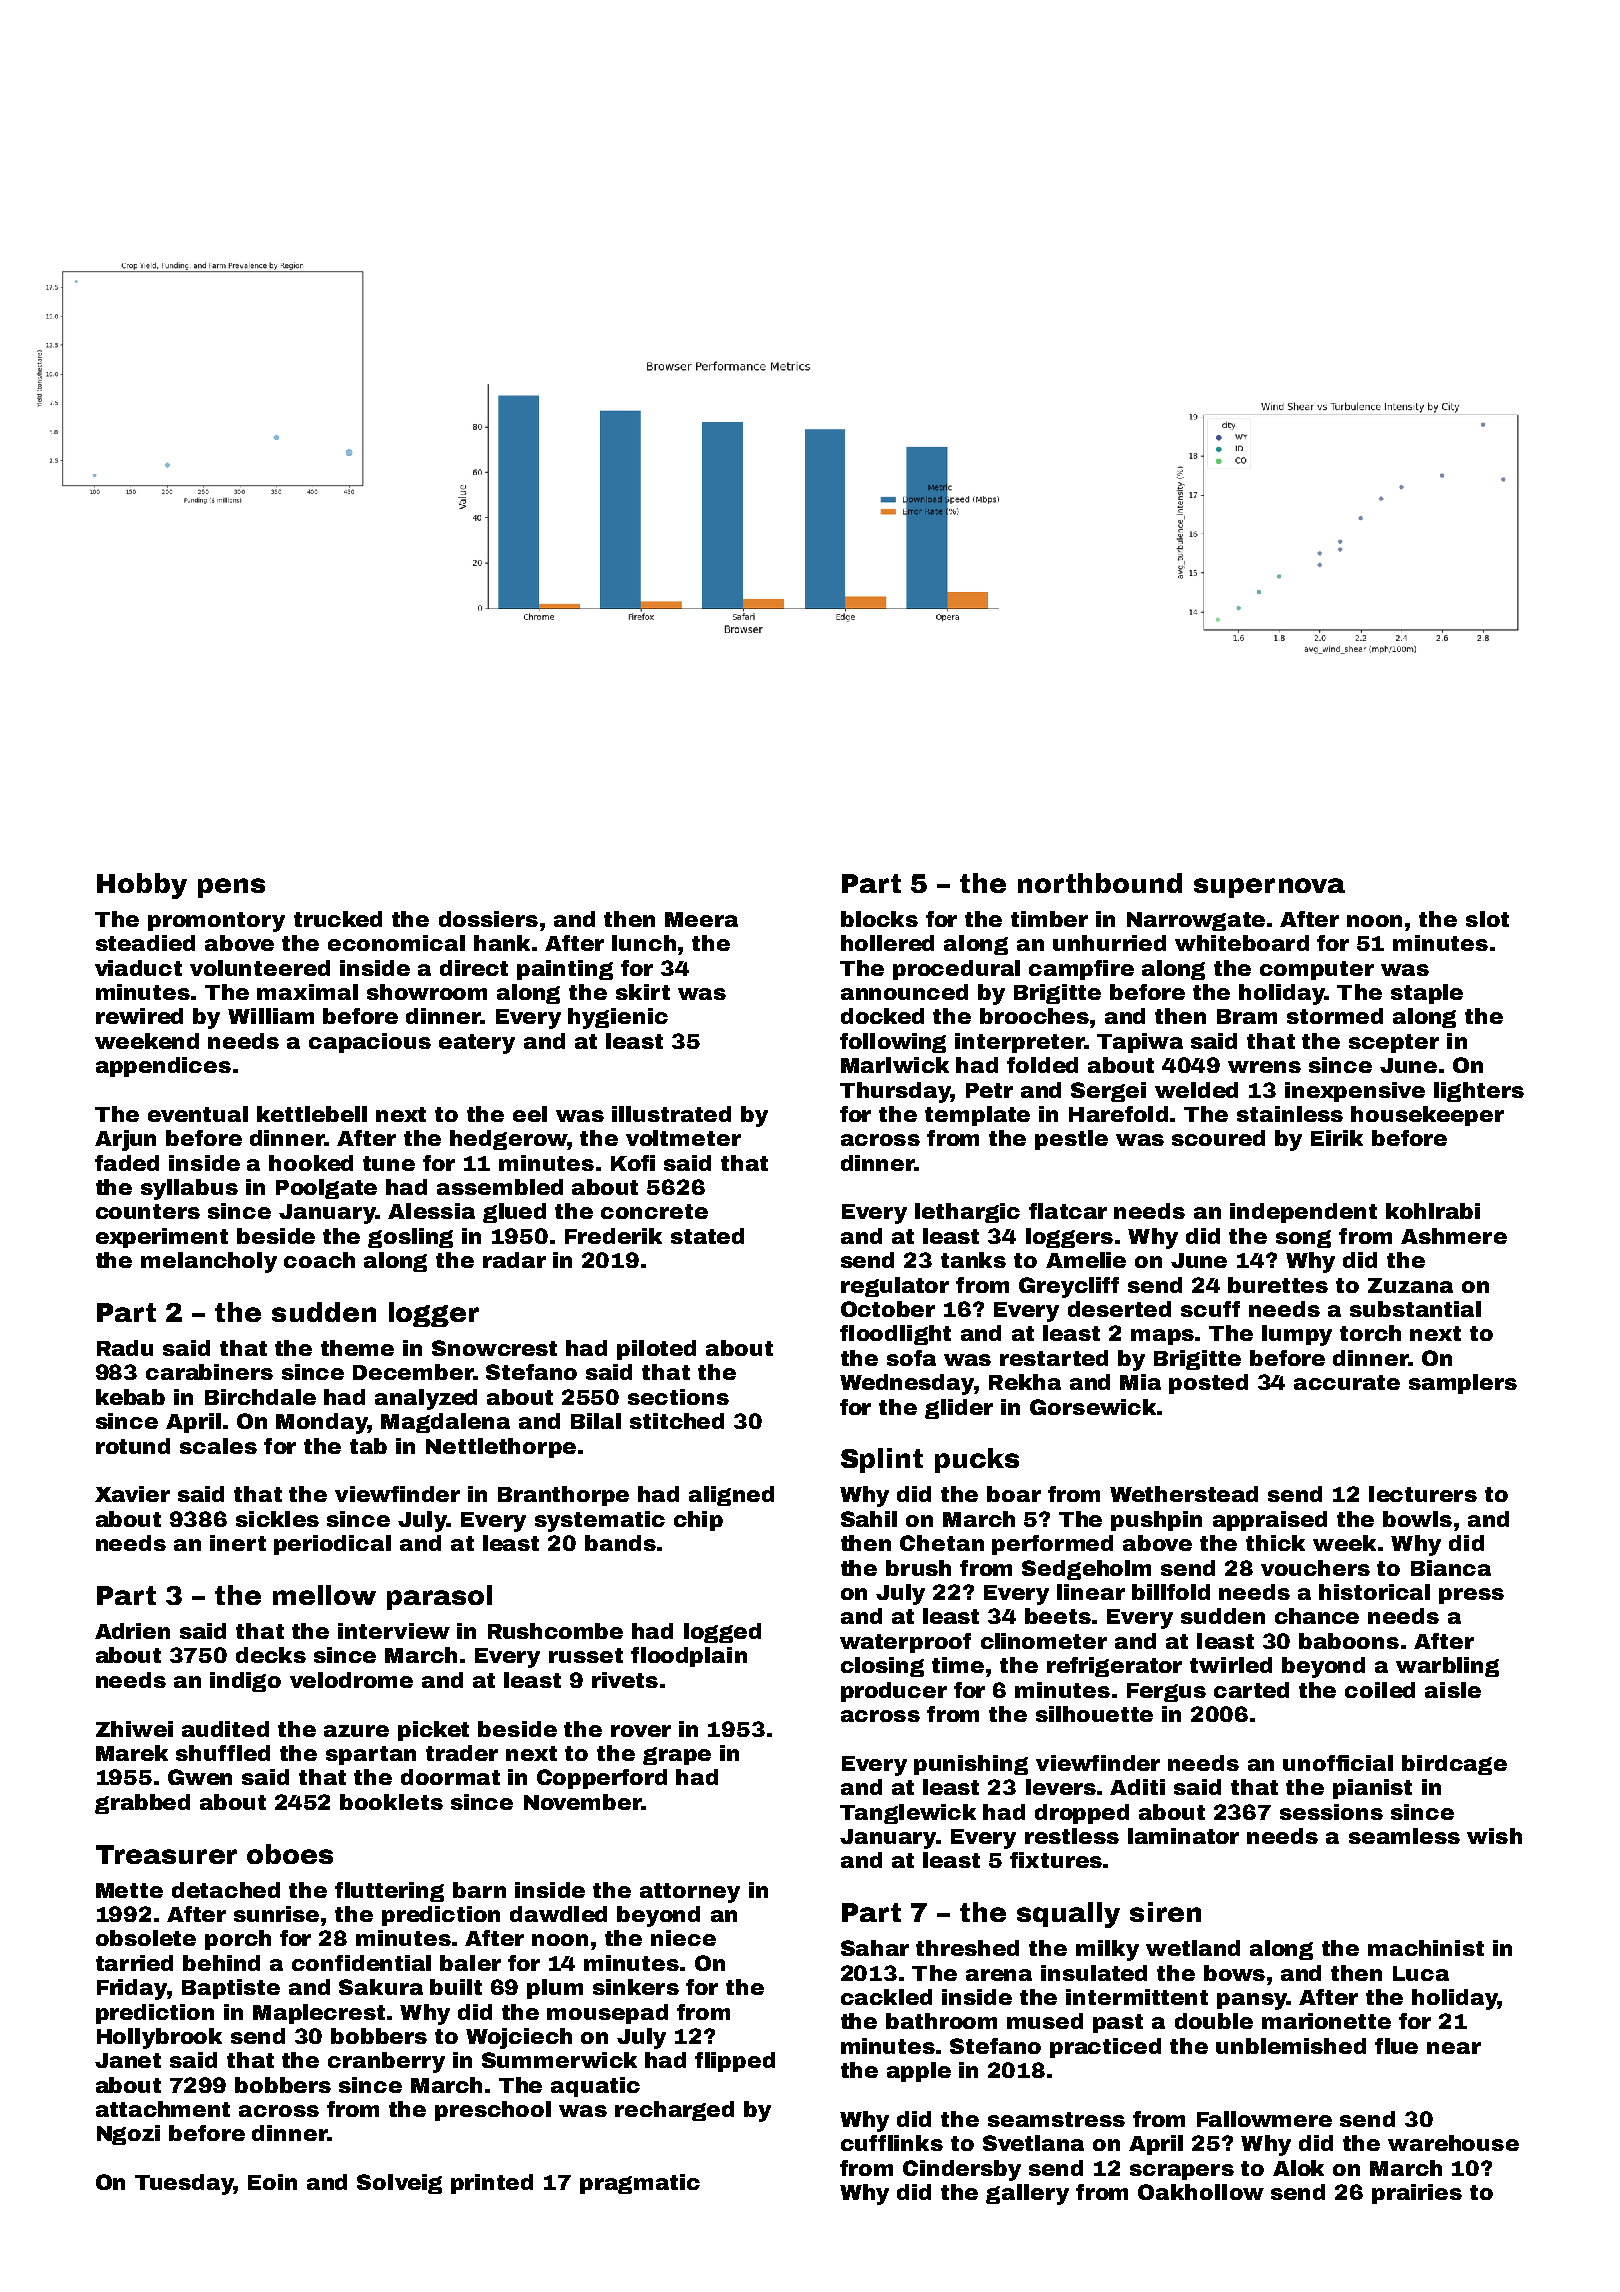  Describe the element at coordinates (479, 1890) in the screenshot. I see `barn` at that location.
